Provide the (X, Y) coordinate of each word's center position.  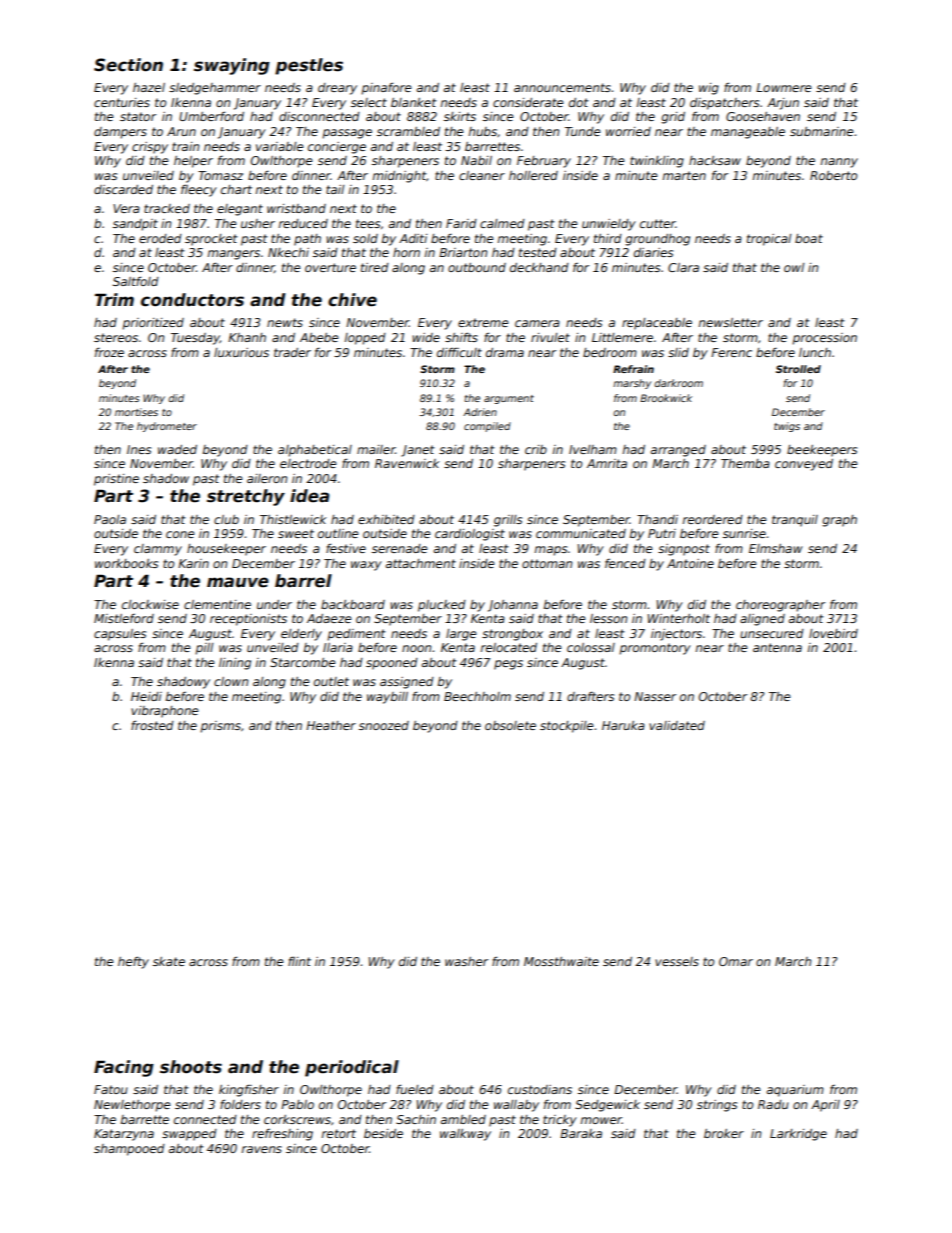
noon (416, 648)
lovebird (833, 633)
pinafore (386, 88)
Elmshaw (776, 548)
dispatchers (724, 104)
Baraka (581, 1133)
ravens (262, 1149)
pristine (116, 480)
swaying (232, 66)
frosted (152, 725)
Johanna (513, 606)
